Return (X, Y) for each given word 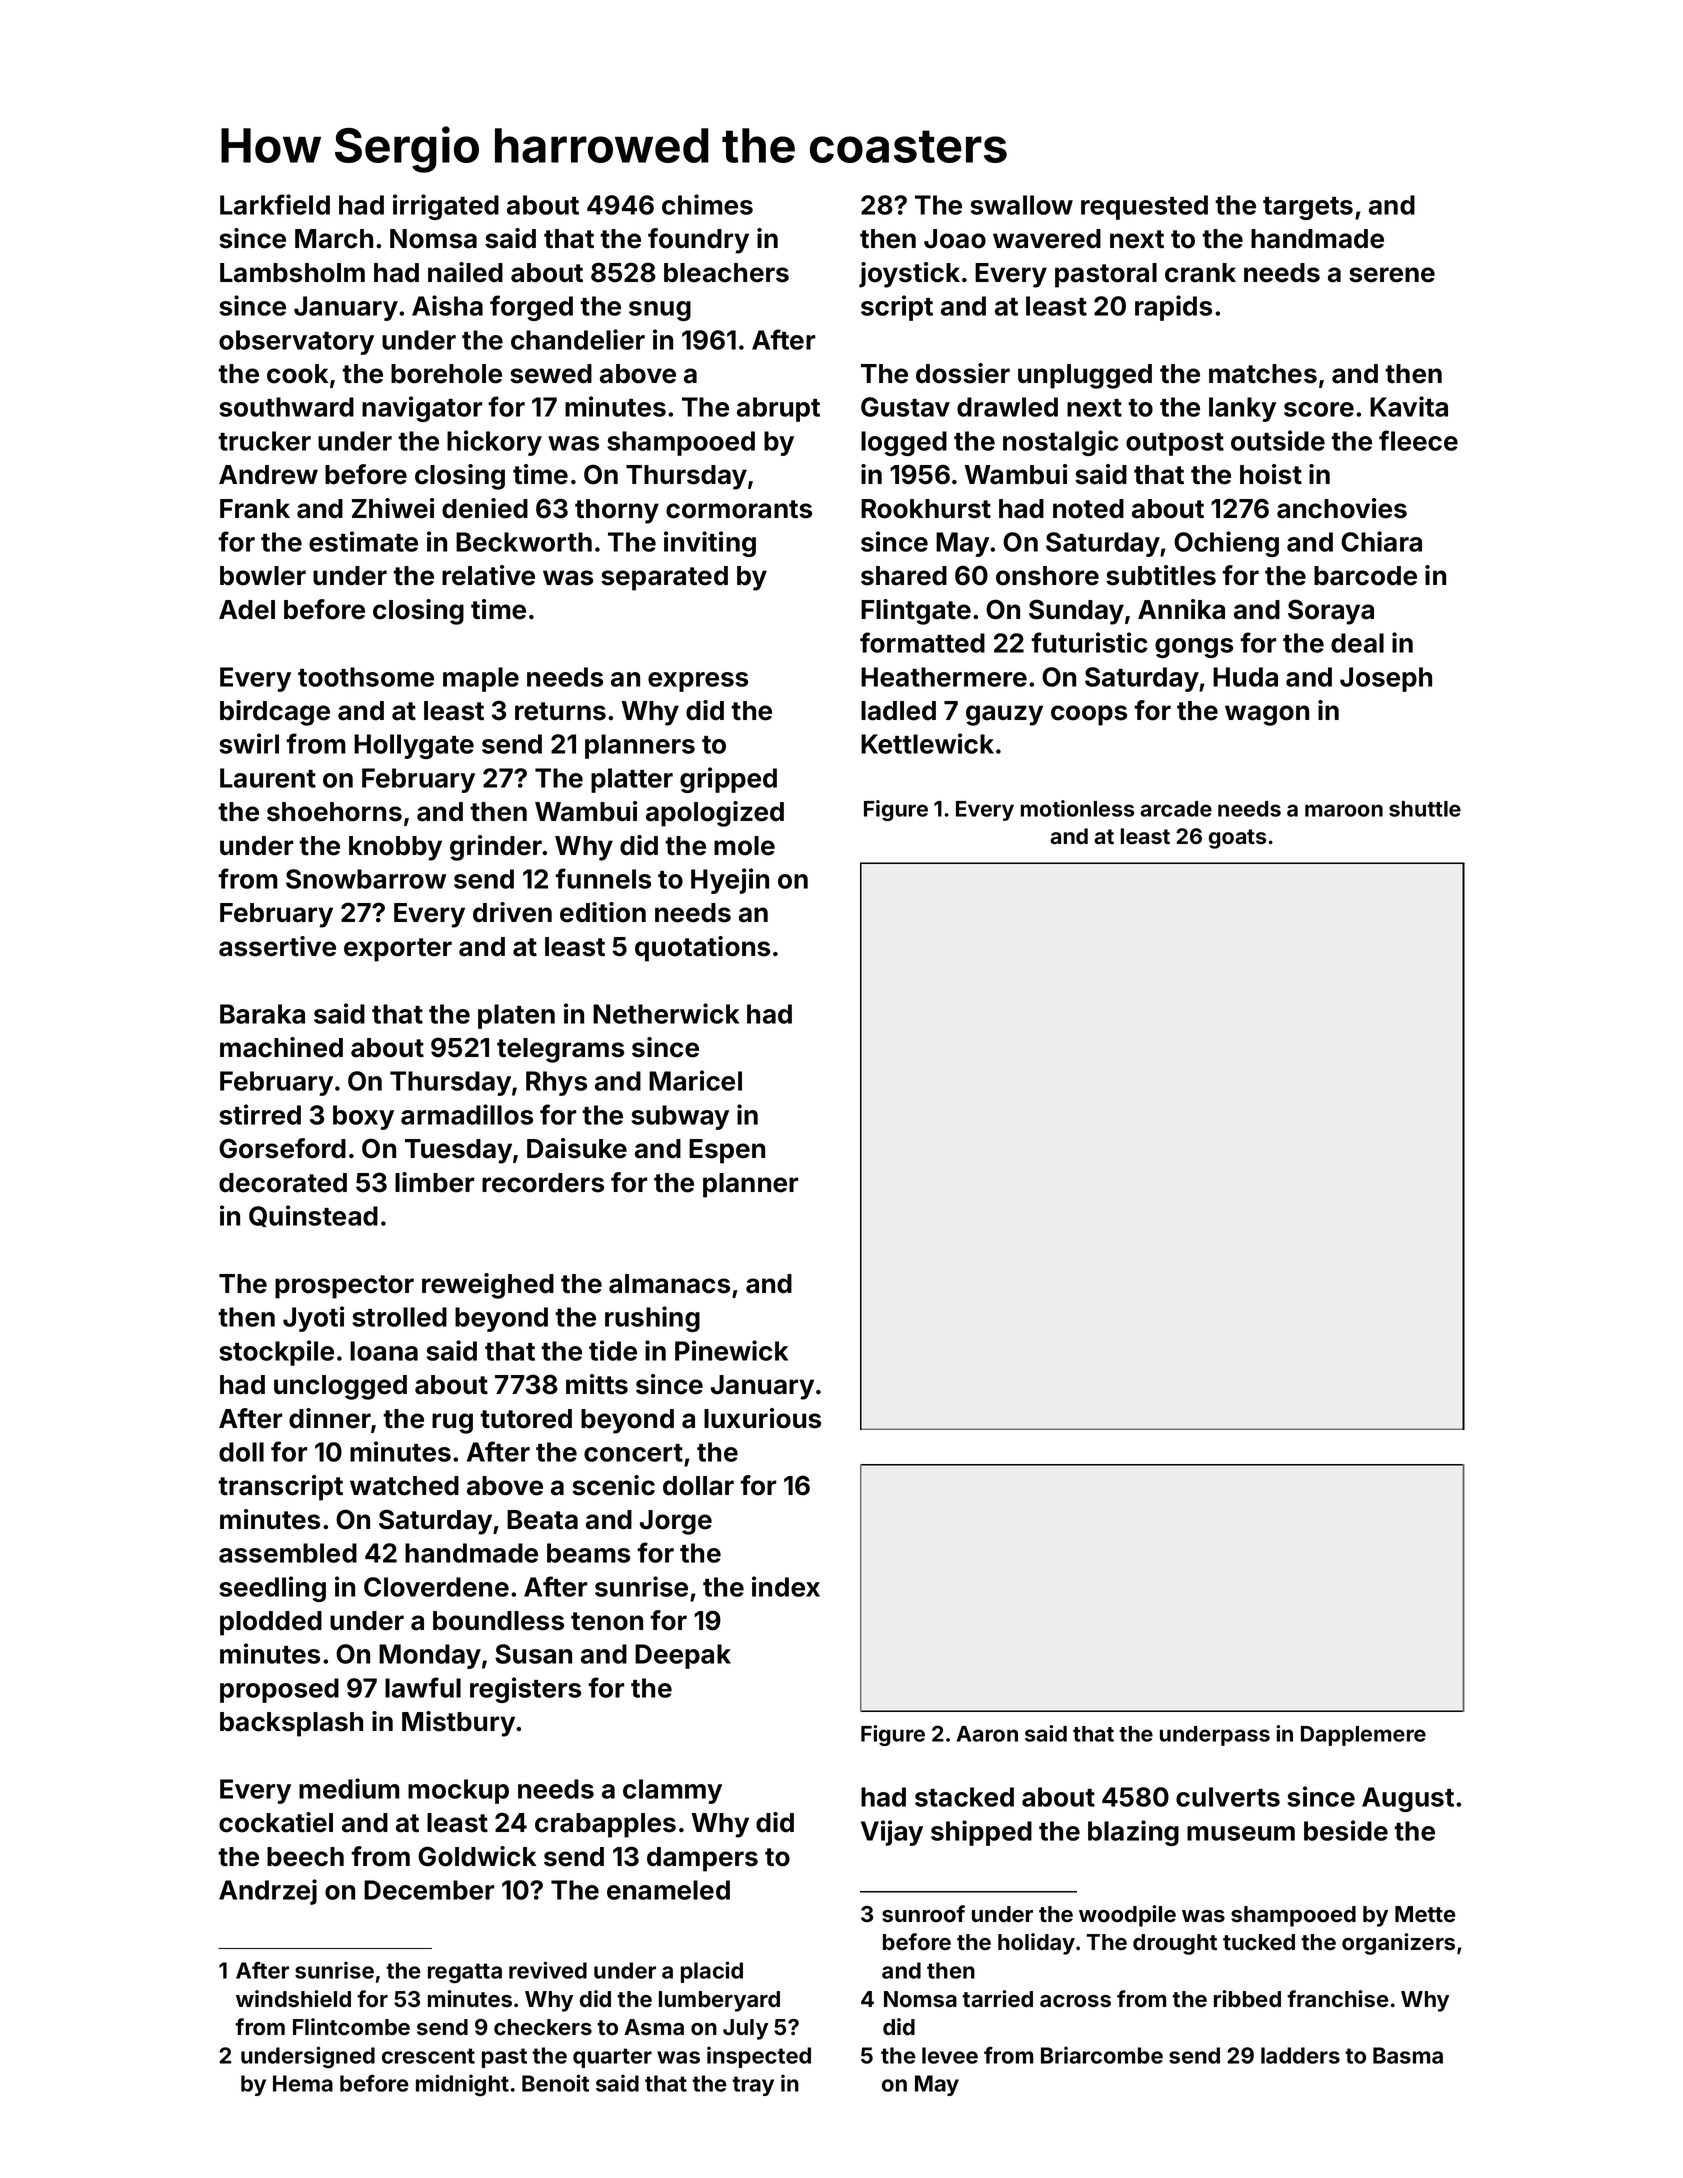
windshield (293, 1999)
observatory (296, 342)
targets (1308, 208)
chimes (707, 204)
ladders (1300, 2055)
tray (753, 2086)
